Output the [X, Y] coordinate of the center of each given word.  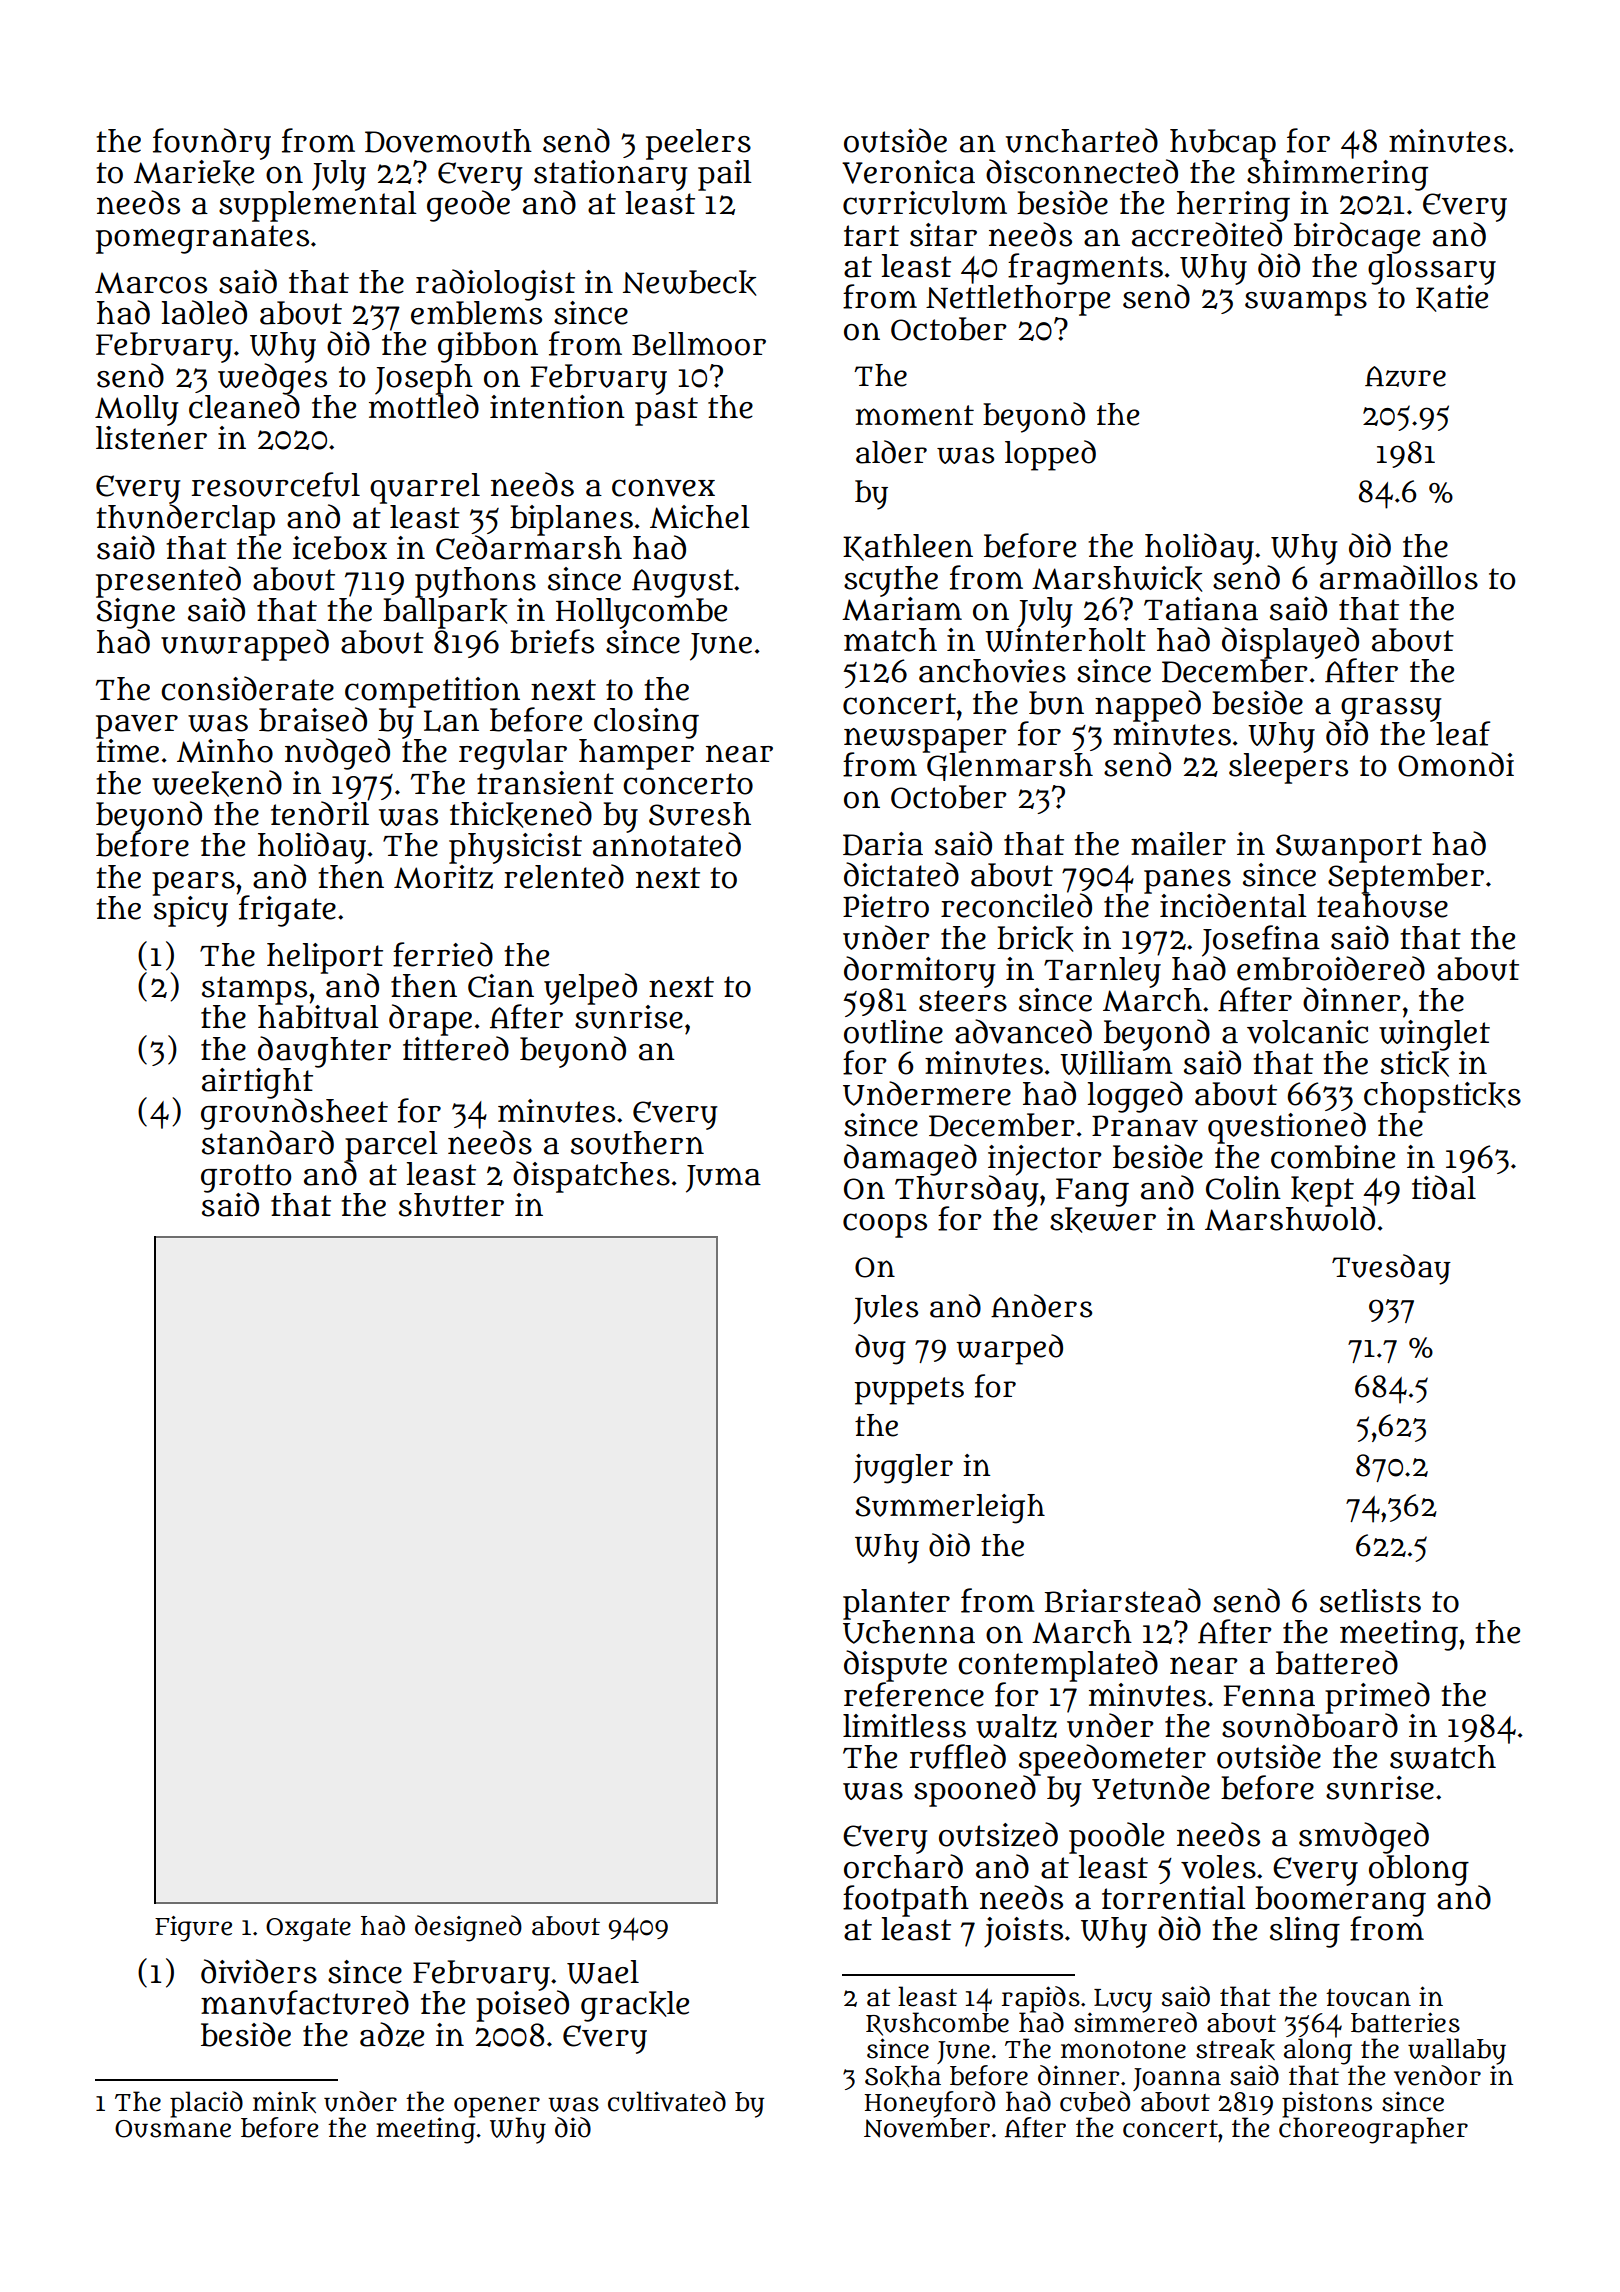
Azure [1405, 376]
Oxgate [308, 1930]
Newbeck [689, 283]
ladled [204, 312]
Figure [193, 1929]
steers [963, 1001]
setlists [1370, 1601]
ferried [443, 954]
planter [896, 1604]
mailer [1178, 844]
